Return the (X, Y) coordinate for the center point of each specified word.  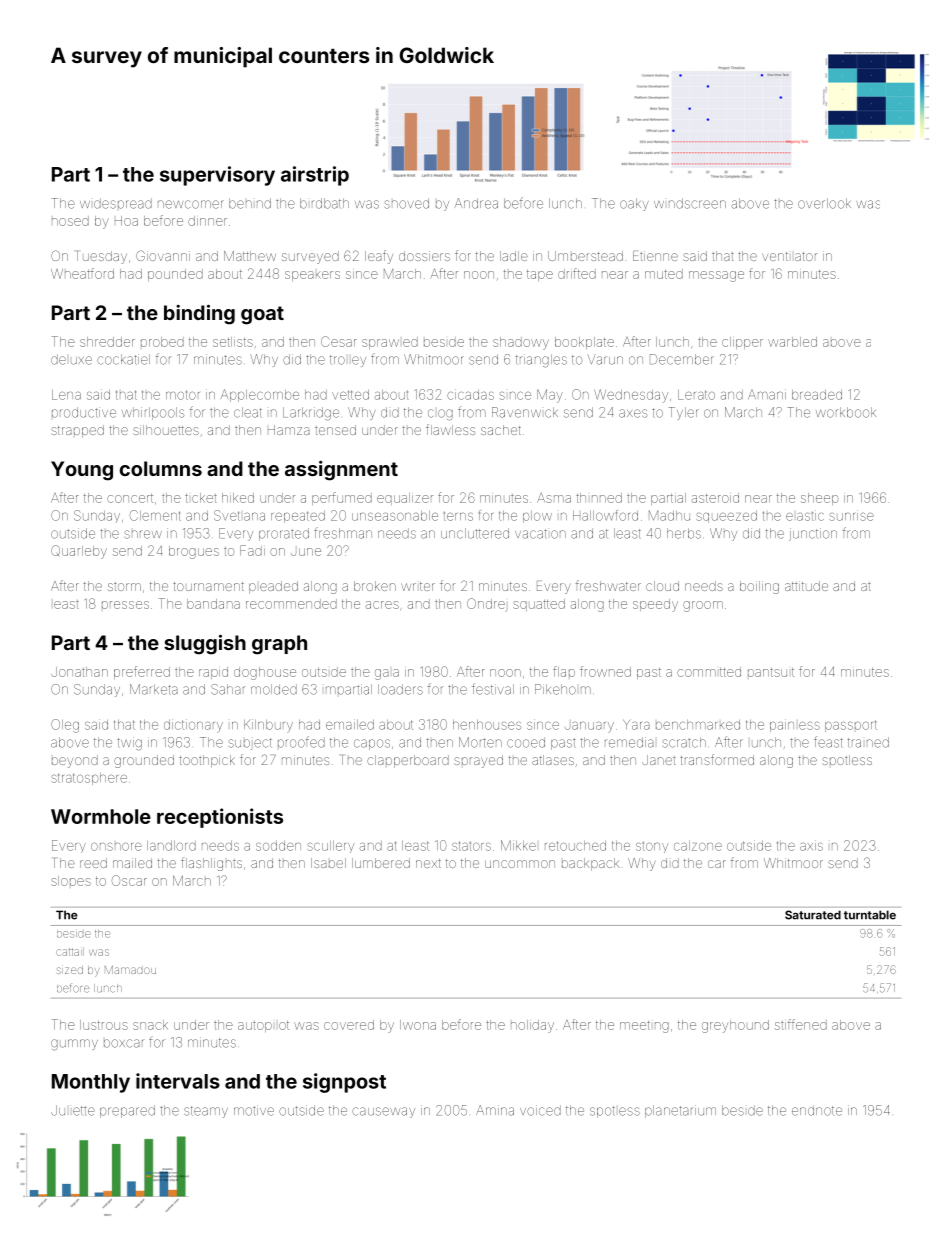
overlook (824, 203)
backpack (590, 864)
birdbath (324, 203)
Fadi (252, 550)
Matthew (250, 256)
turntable (870, 915)
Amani (767, 394)
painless (795, 725)
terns (458, 516)
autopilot (263, 1026)
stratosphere (89, 779)
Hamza (289, 430)
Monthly (91, 1083)
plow (537, 517)
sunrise (852, 515)
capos (372, 744)
